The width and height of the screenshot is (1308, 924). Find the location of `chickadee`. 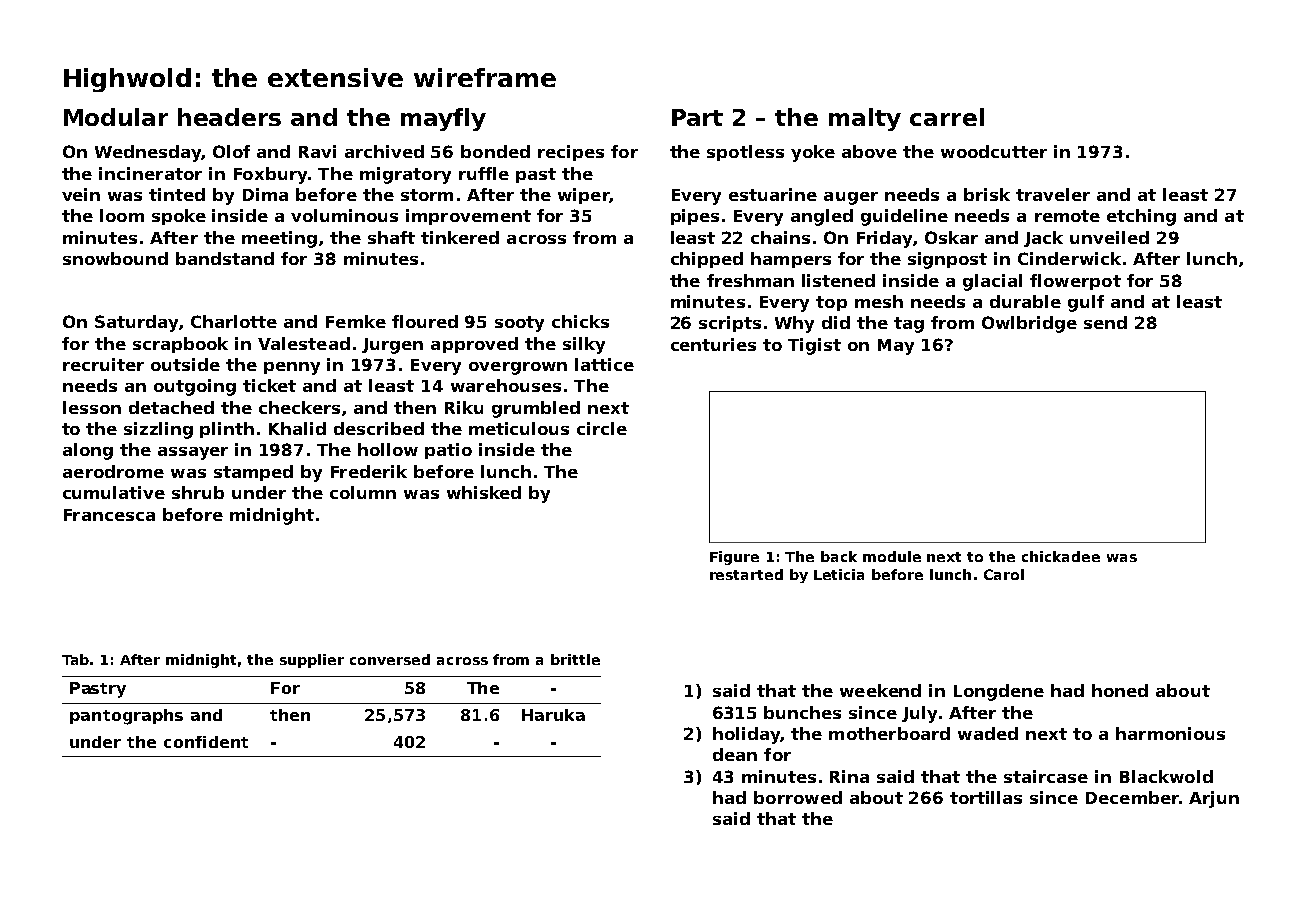

chickadee is located at coordinates (1061, 556).
